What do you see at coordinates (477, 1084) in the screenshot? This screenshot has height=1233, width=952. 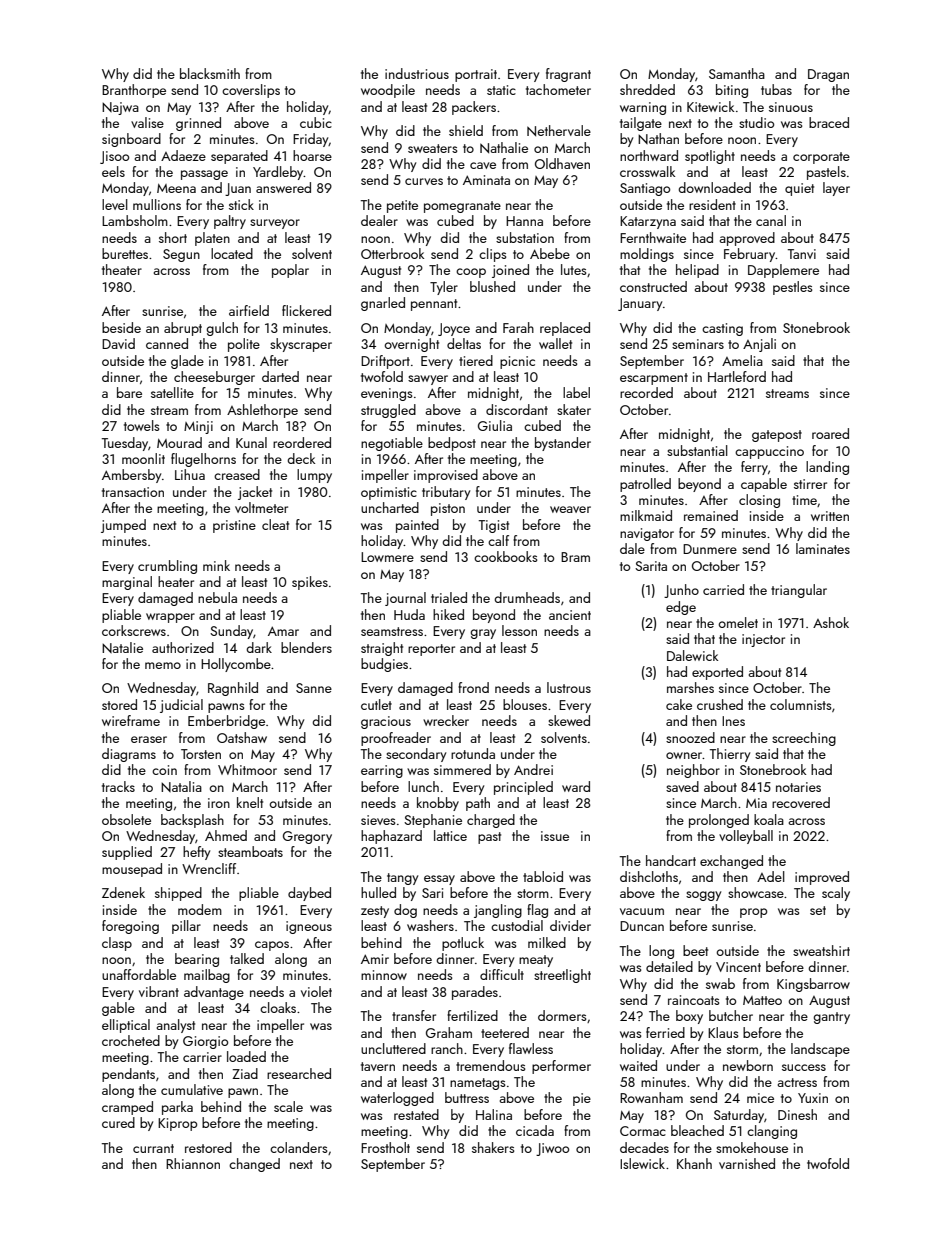 I see `nametags` at bounding box center [477, 1084].
